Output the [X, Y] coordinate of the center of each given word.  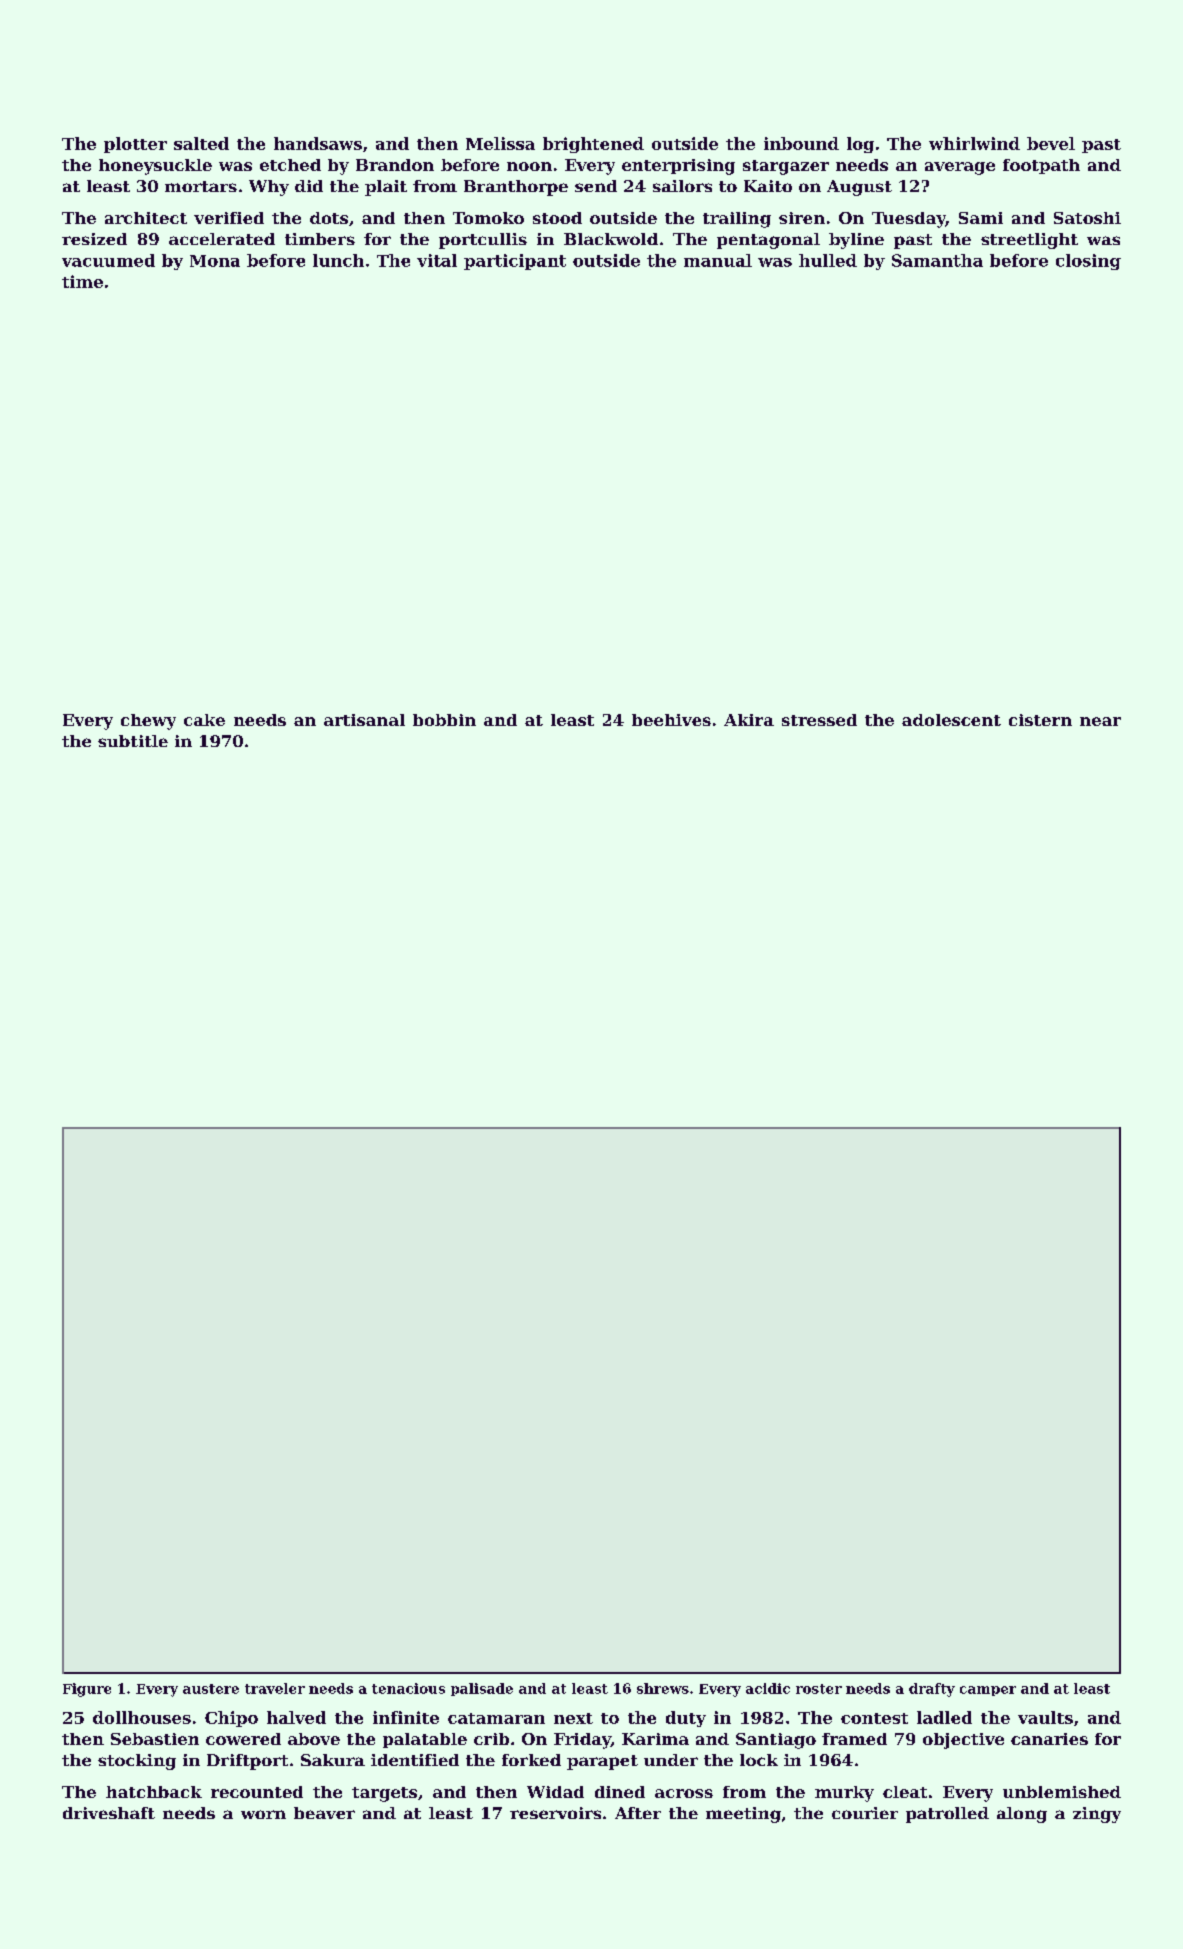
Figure [87, 1690]
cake [204, 720]
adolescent [951, 720]
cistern [1040, 720]
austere [211, 1689]
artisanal [364, 720]
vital [437, 260]
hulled [828, 260]
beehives [671, 720]
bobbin [444, 720]
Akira [749, 720]
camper [988, 1691]
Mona [215, 261]
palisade [482, 1689]
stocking [137, 1762]
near [1100, 721]
